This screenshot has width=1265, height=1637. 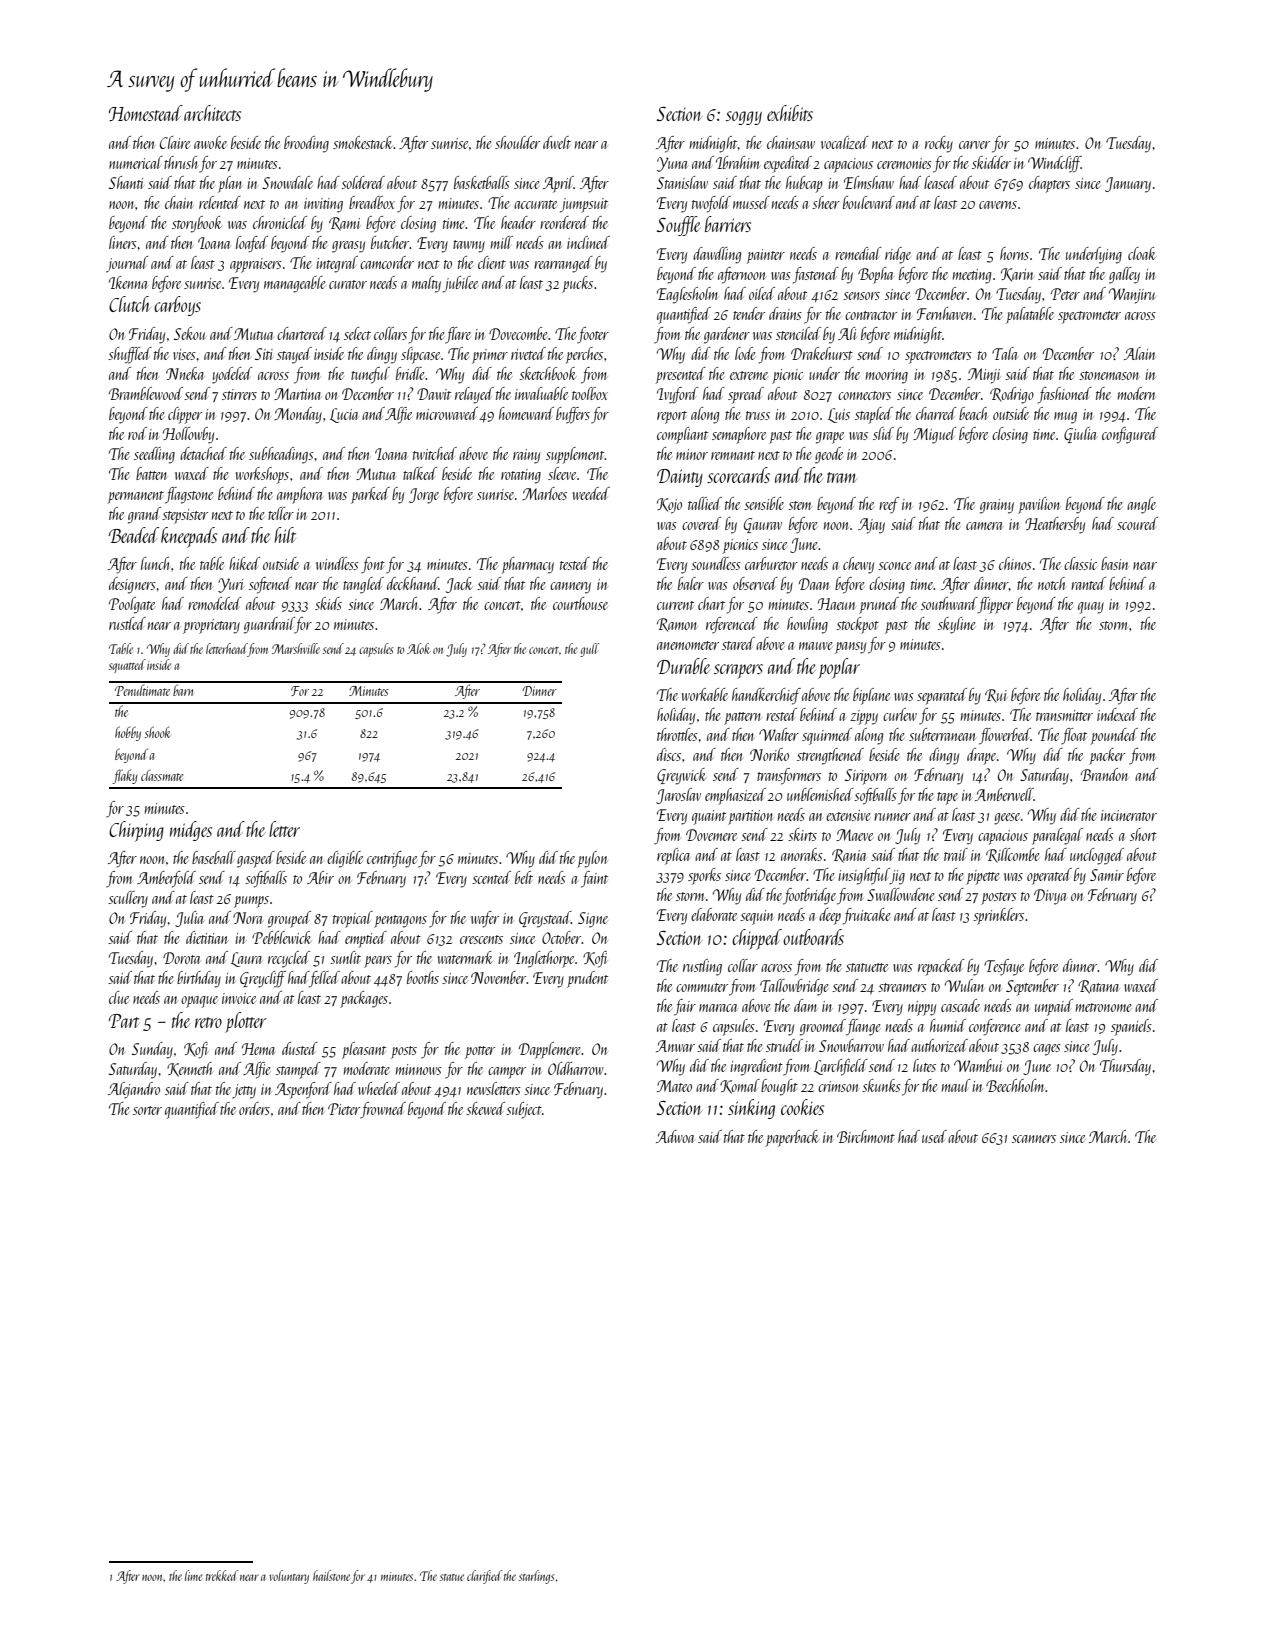 What do you see at coordinates (147, 1110) in the screenshot?
I see `sorter` at bounding box center [147, 1110].
